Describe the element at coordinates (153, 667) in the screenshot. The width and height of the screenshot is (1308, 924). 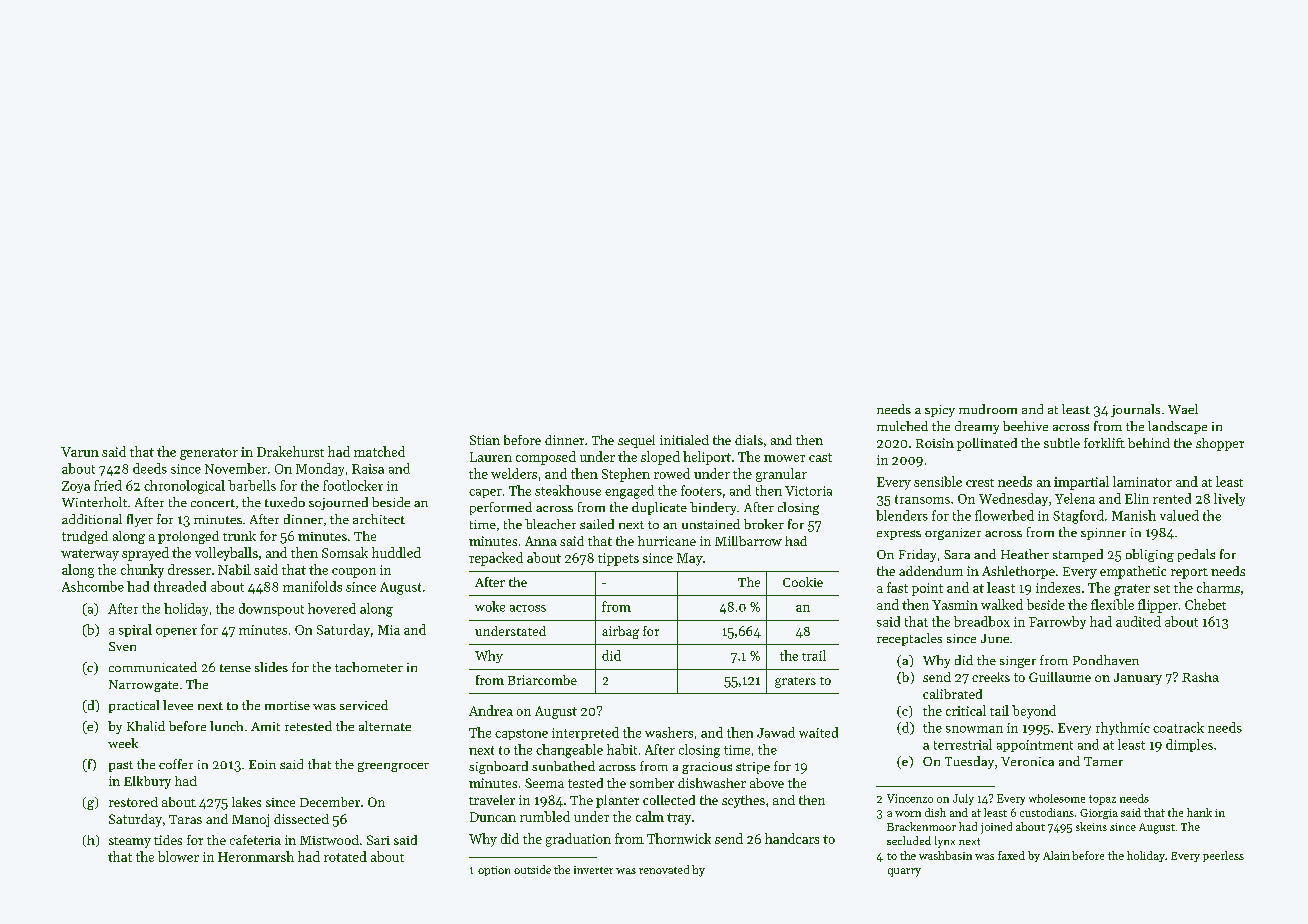
I see `communicated` at that location.
